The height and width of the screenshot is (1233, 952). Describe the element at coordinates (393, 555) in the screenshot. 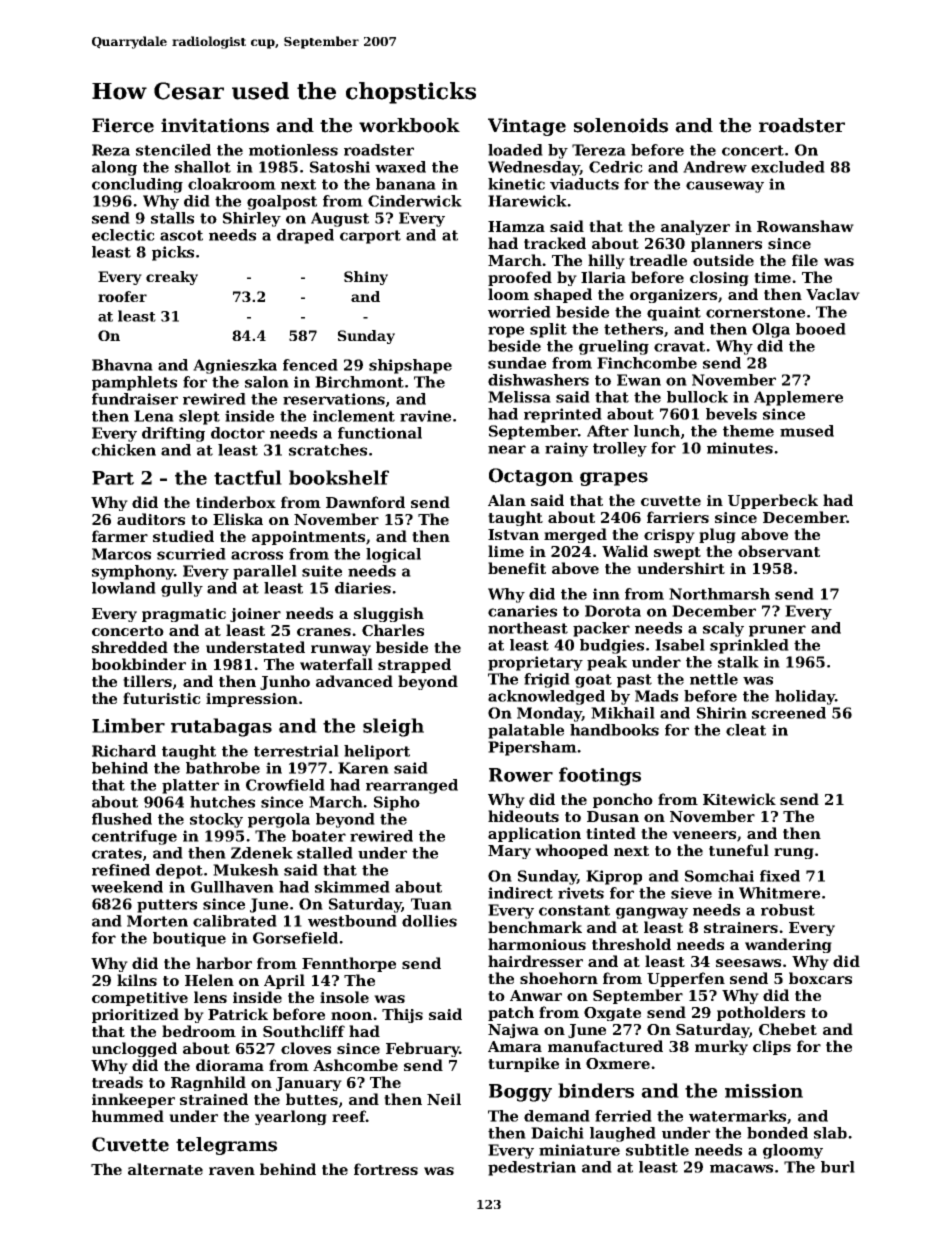

I see `logical` at that location.
